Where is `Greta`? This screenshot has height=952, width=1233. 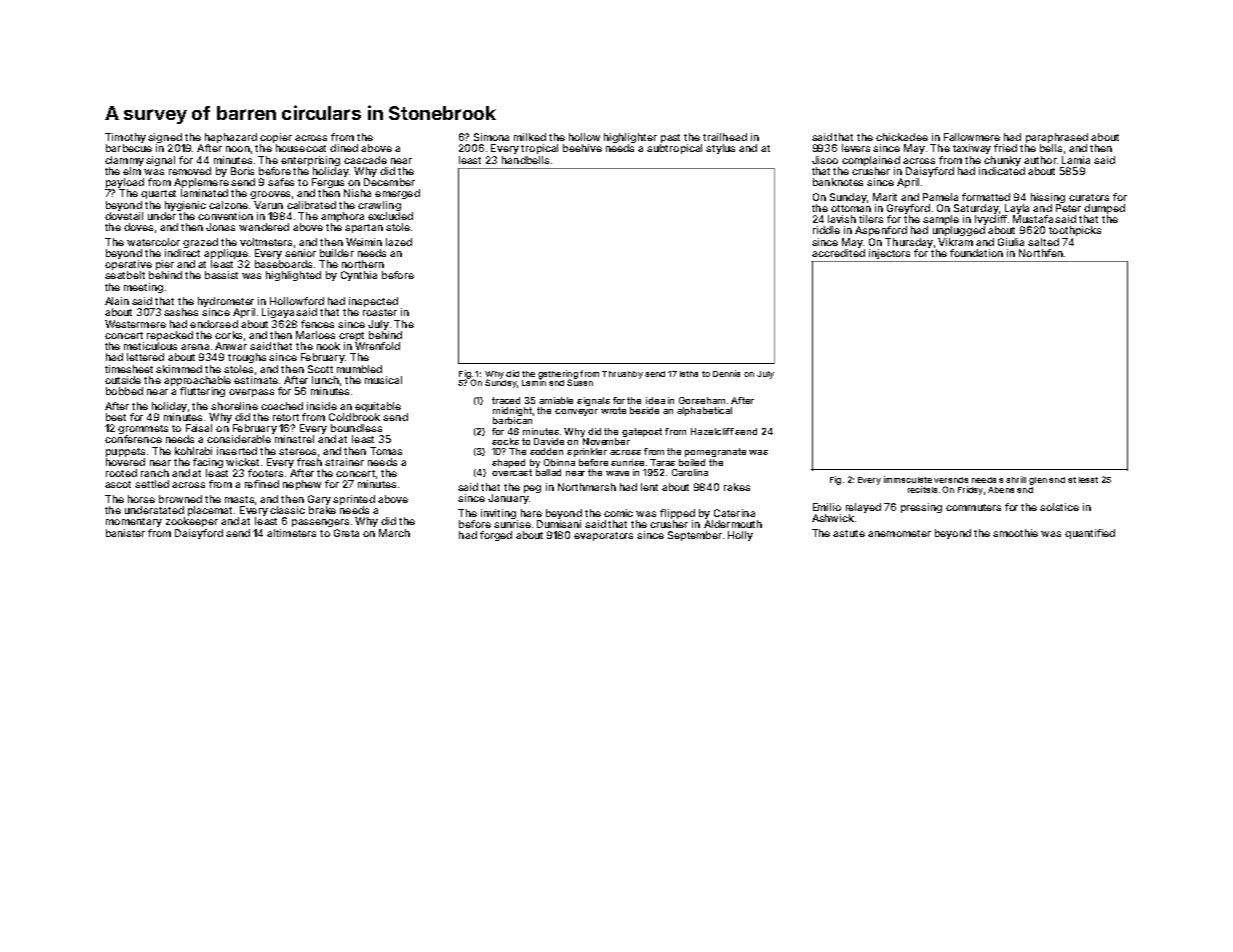
Greta is located at coordinates (346, 533).
